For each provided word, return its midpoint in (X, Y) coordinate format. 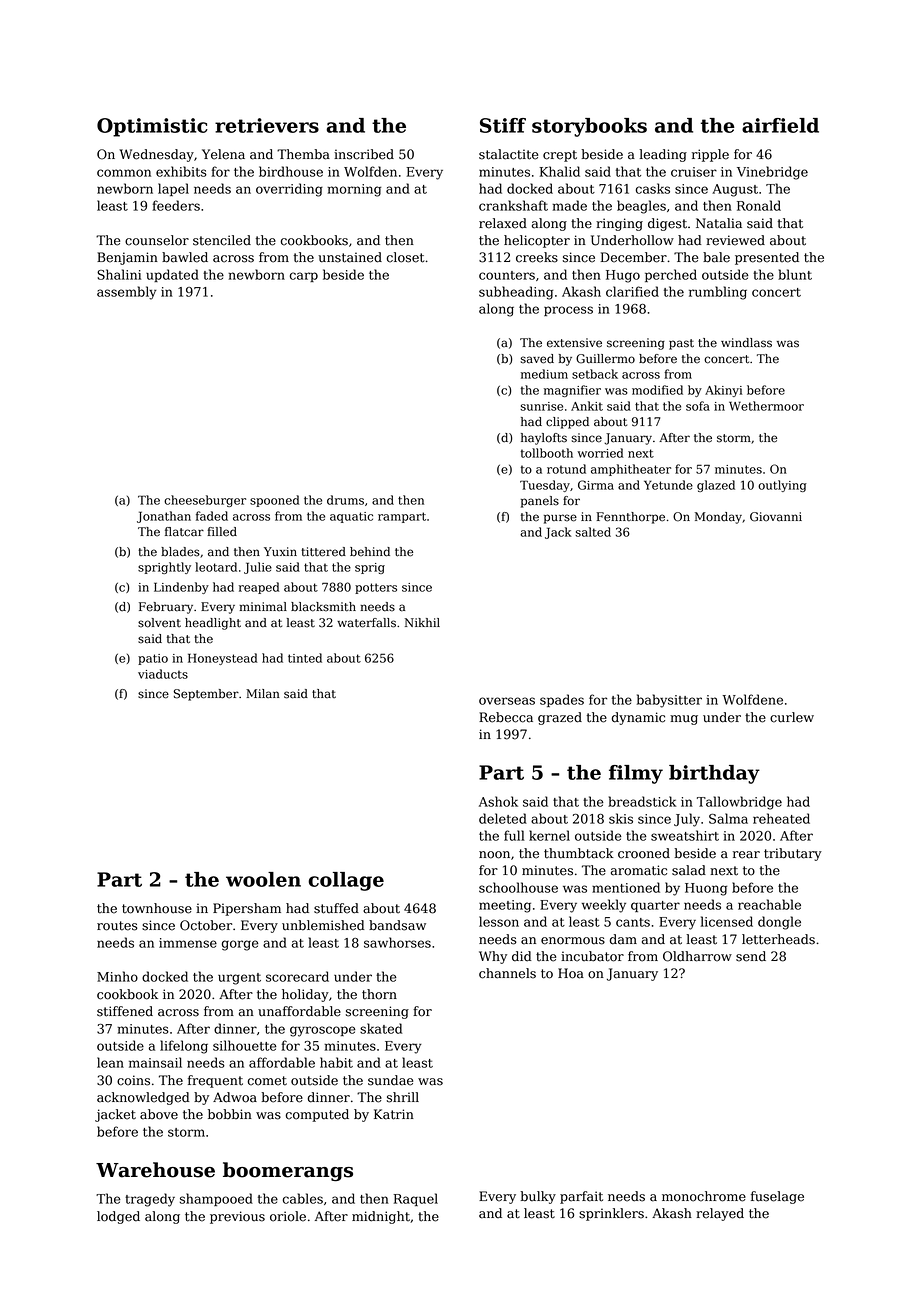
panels (540, 502)
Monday (718, 518)
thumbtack (579, 853)
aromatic (639, 870)
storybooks (589, 127)
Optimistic (152, 127)
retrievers (267, 125)
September (206, 695)
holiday (305, 995)
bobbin (230, 1114)
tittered (323, 552)
